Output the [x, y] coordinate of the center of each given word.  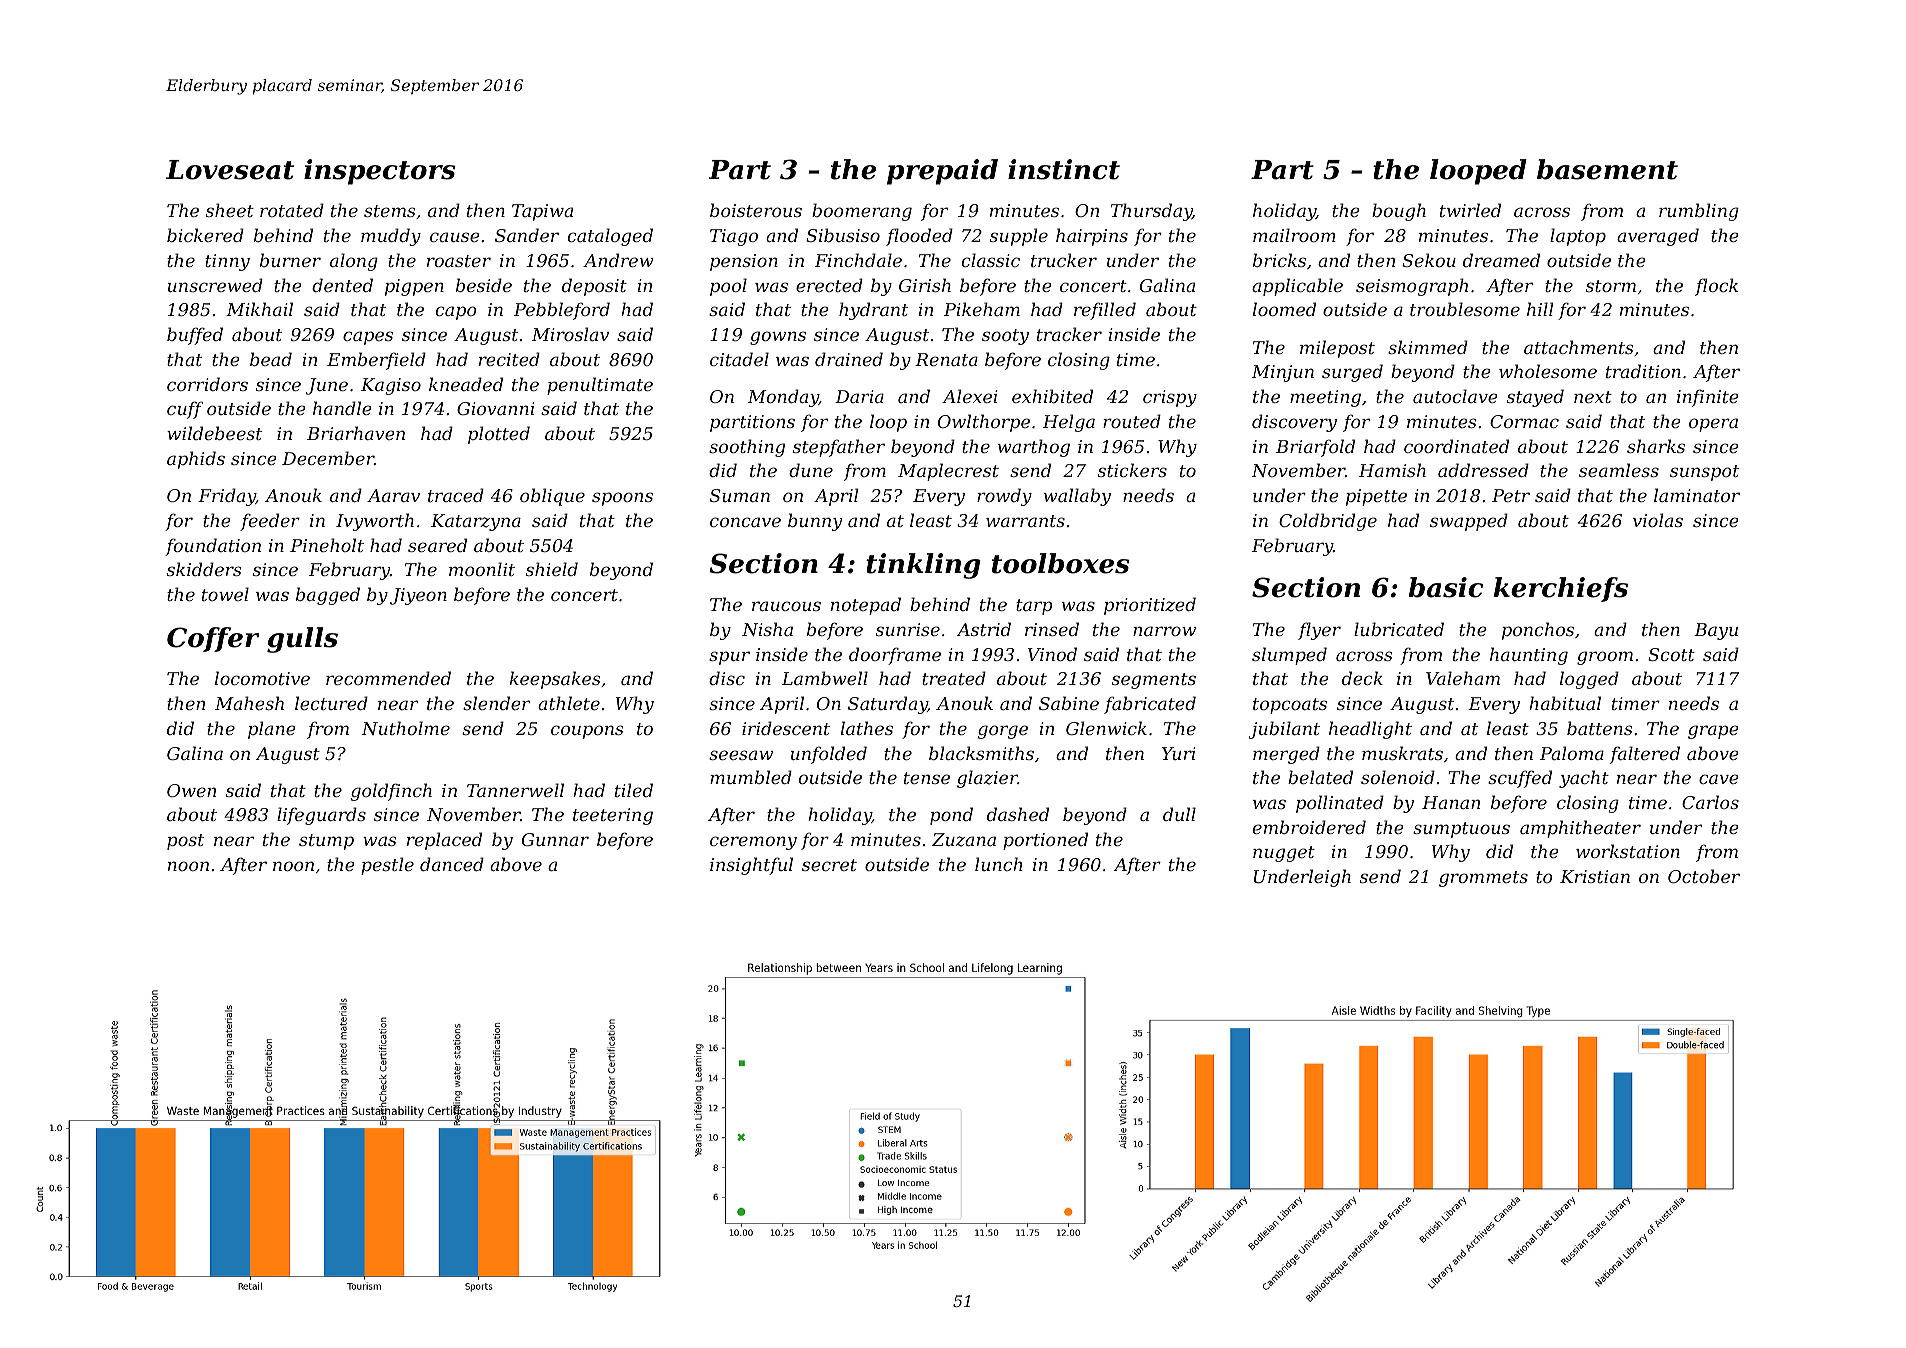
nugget [1284, 854]
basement [1607, 169]
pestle [387, 866]
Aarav [393, 495]
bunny [815, 522]
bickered [205, 235]
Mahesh [249, 703]
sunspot [1704, 473]
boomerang [862, 212]
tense [927, 778]
